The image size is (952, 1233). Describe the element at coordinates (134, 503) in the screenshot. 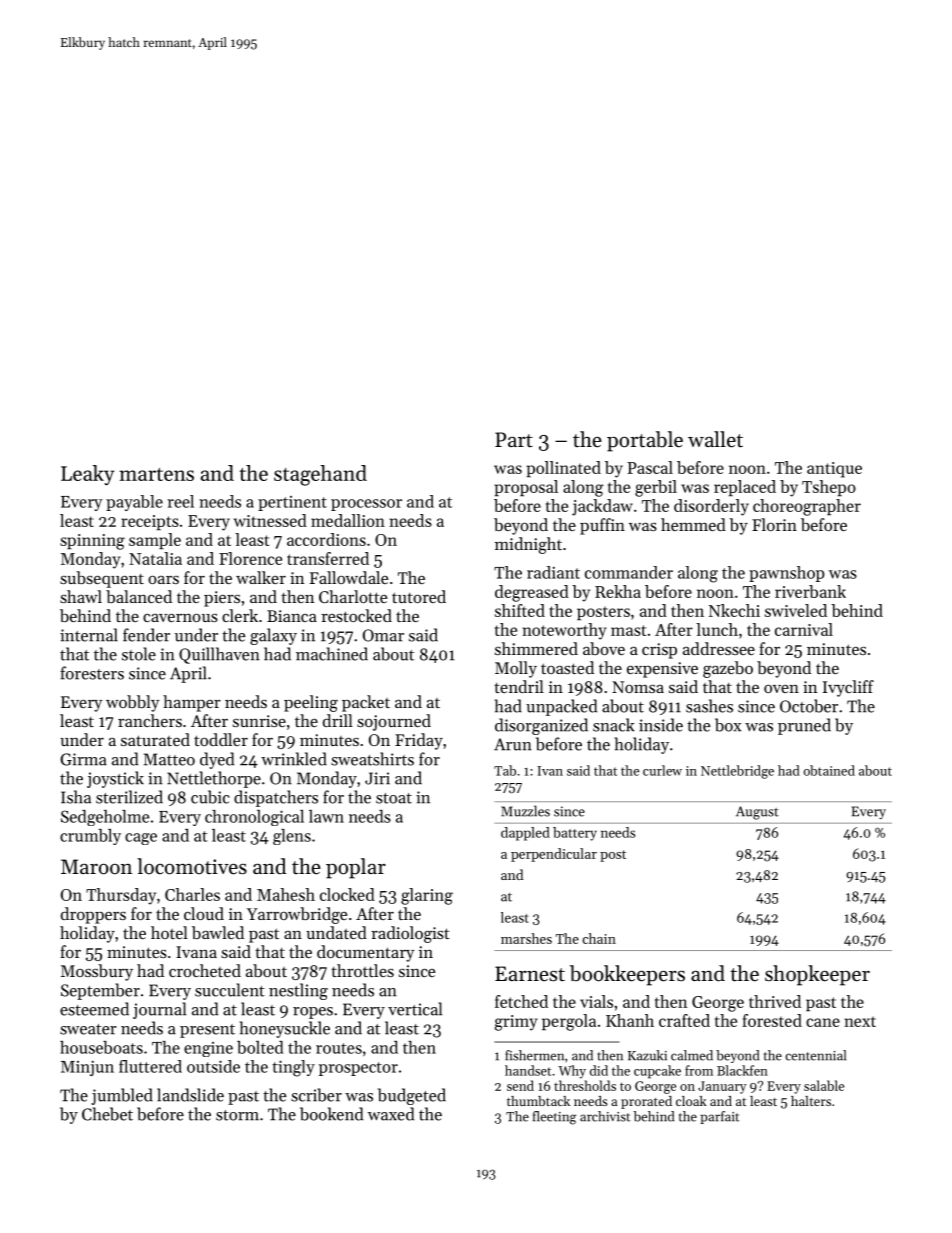

I see `payable` at that location.
